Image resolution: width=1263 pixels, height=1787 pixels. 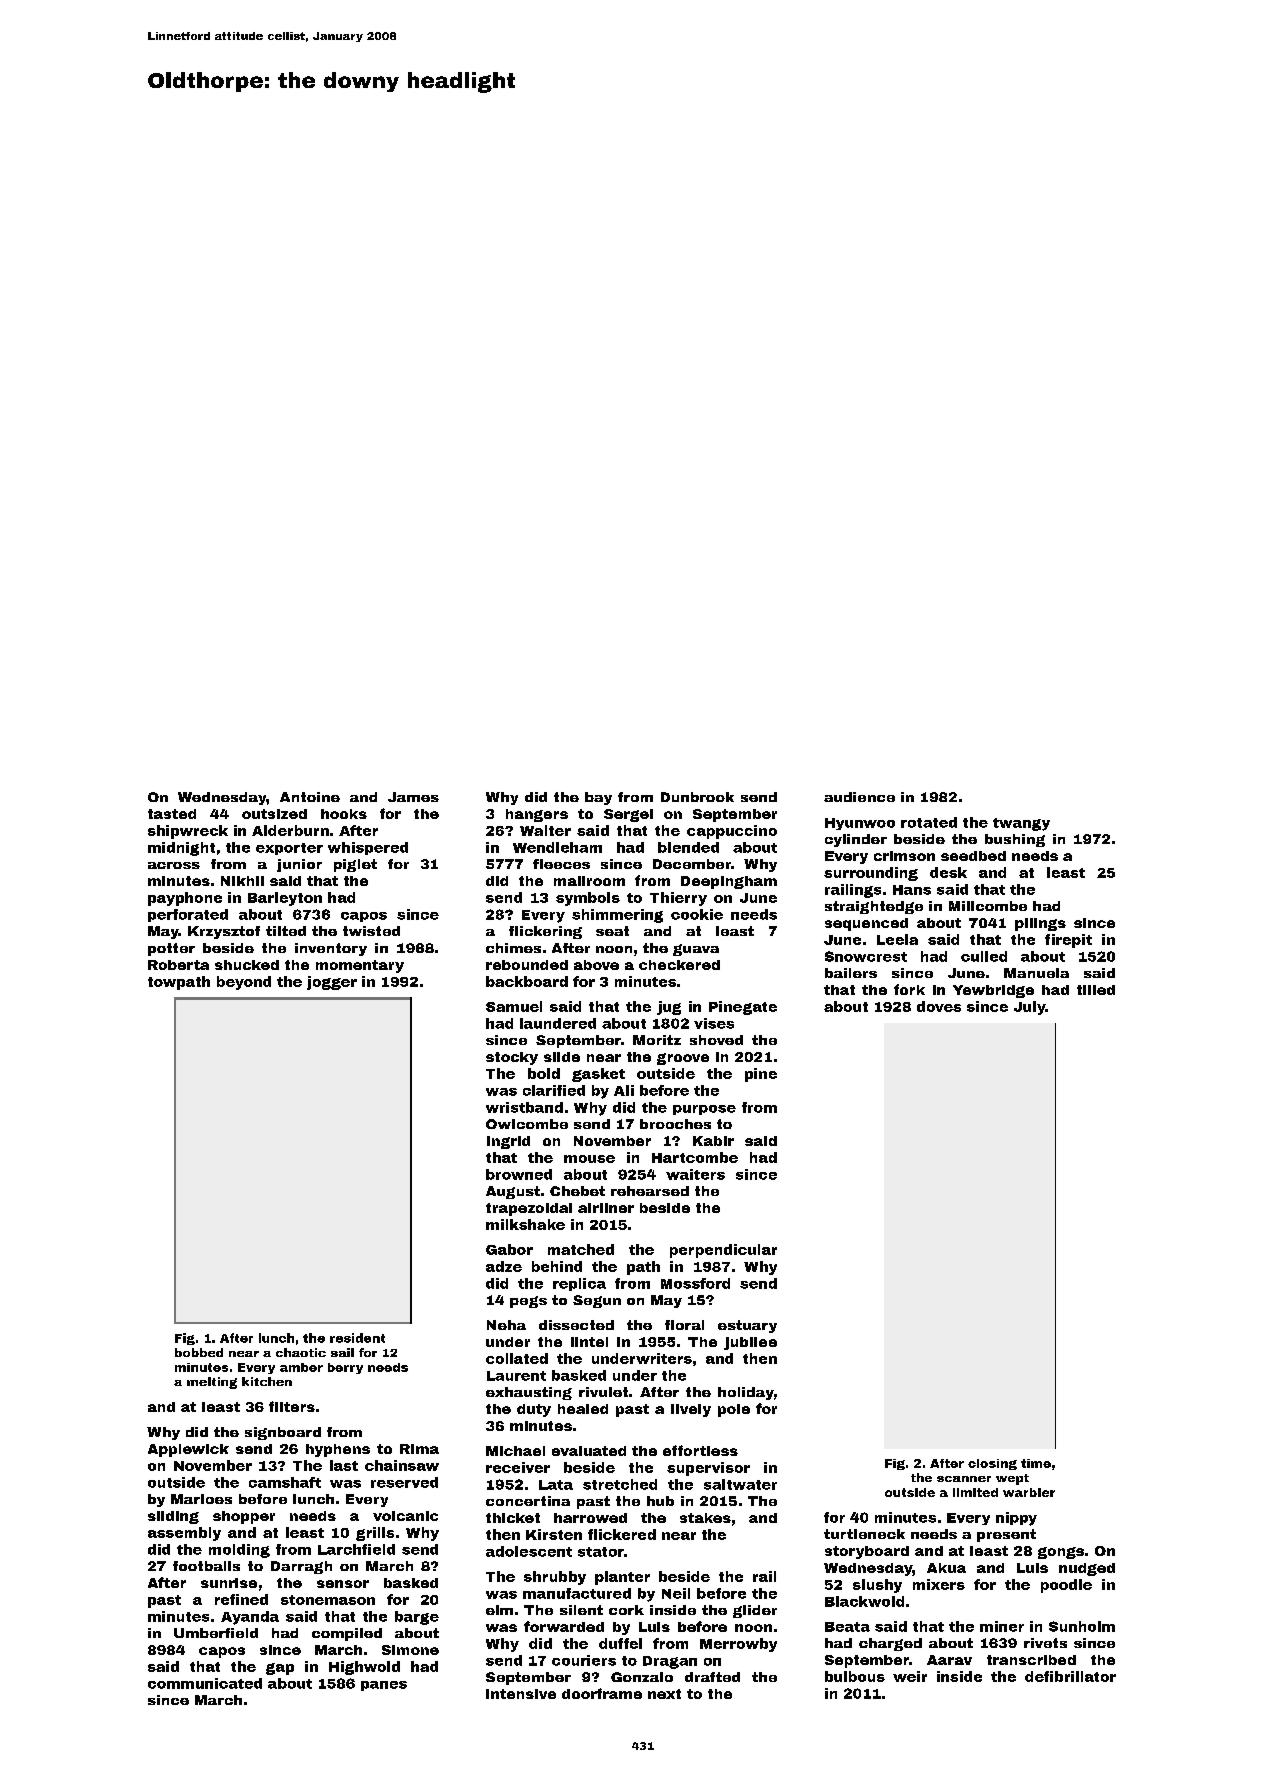 What do you see at coordinates (1070, 1676) in the screenshot?
I see `defibrillator` at bounding box center [1070, 1676].
